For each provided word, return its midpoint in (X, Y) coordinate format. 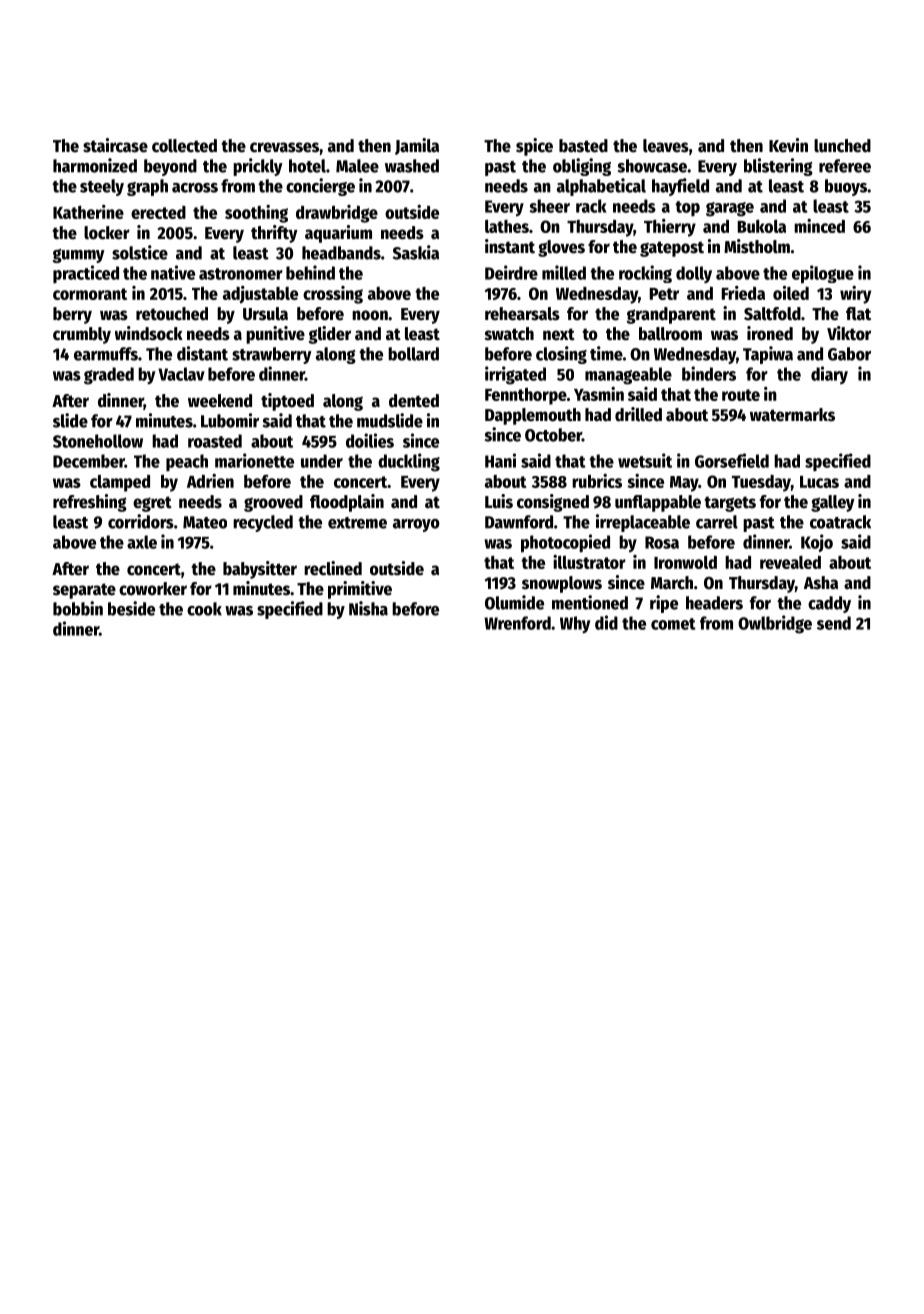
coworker (153, 589)
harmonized (95, 165)
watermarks (792, 415)
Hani (500, 460)
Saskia (416, 252)
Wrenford (517, 623)
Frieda (743, 293)
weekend (220, 401)
